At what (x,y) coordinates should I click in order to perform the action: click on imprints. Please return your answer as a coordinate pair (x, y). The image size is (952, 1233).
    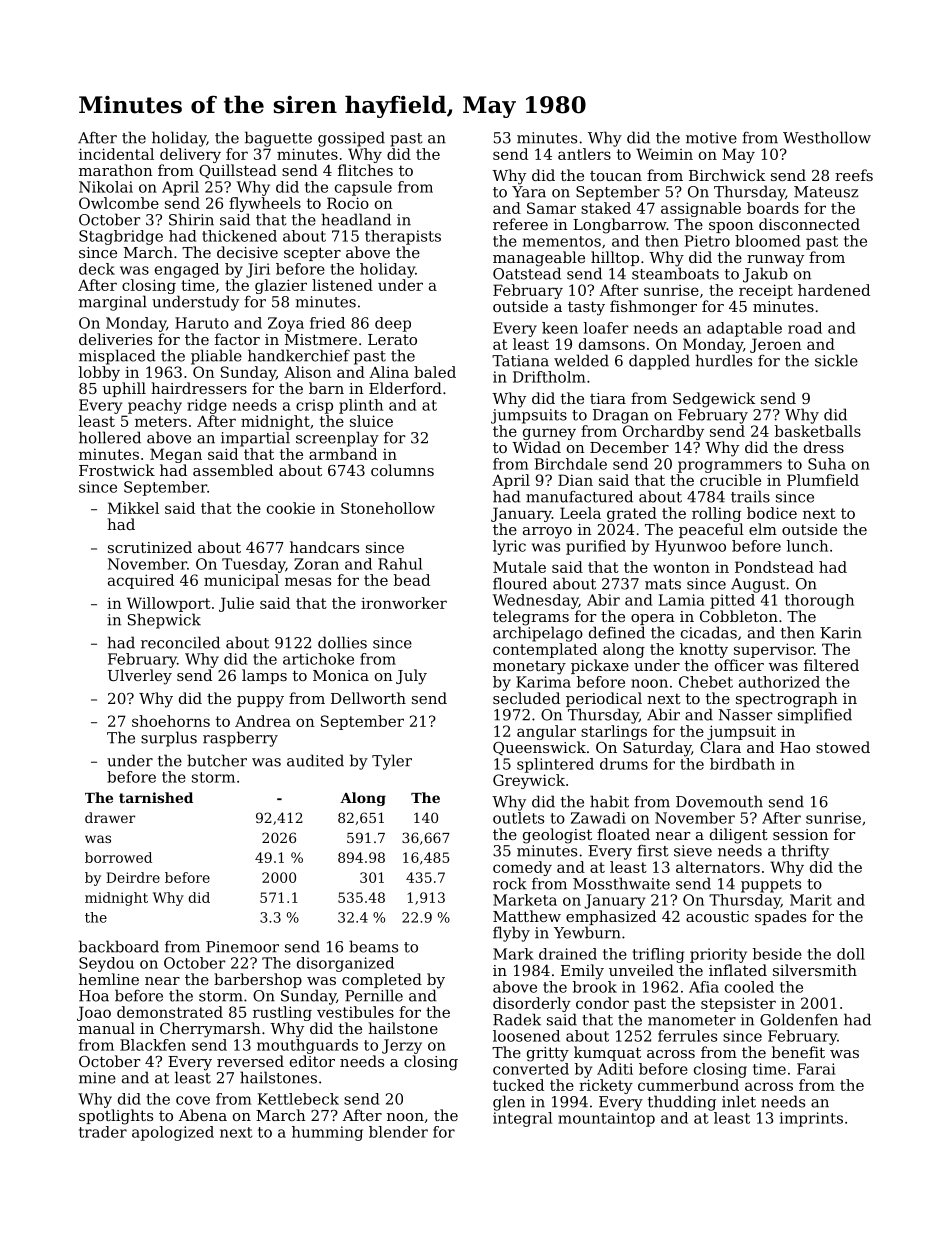
    Looking at the image, I should click on (811, 1119).
